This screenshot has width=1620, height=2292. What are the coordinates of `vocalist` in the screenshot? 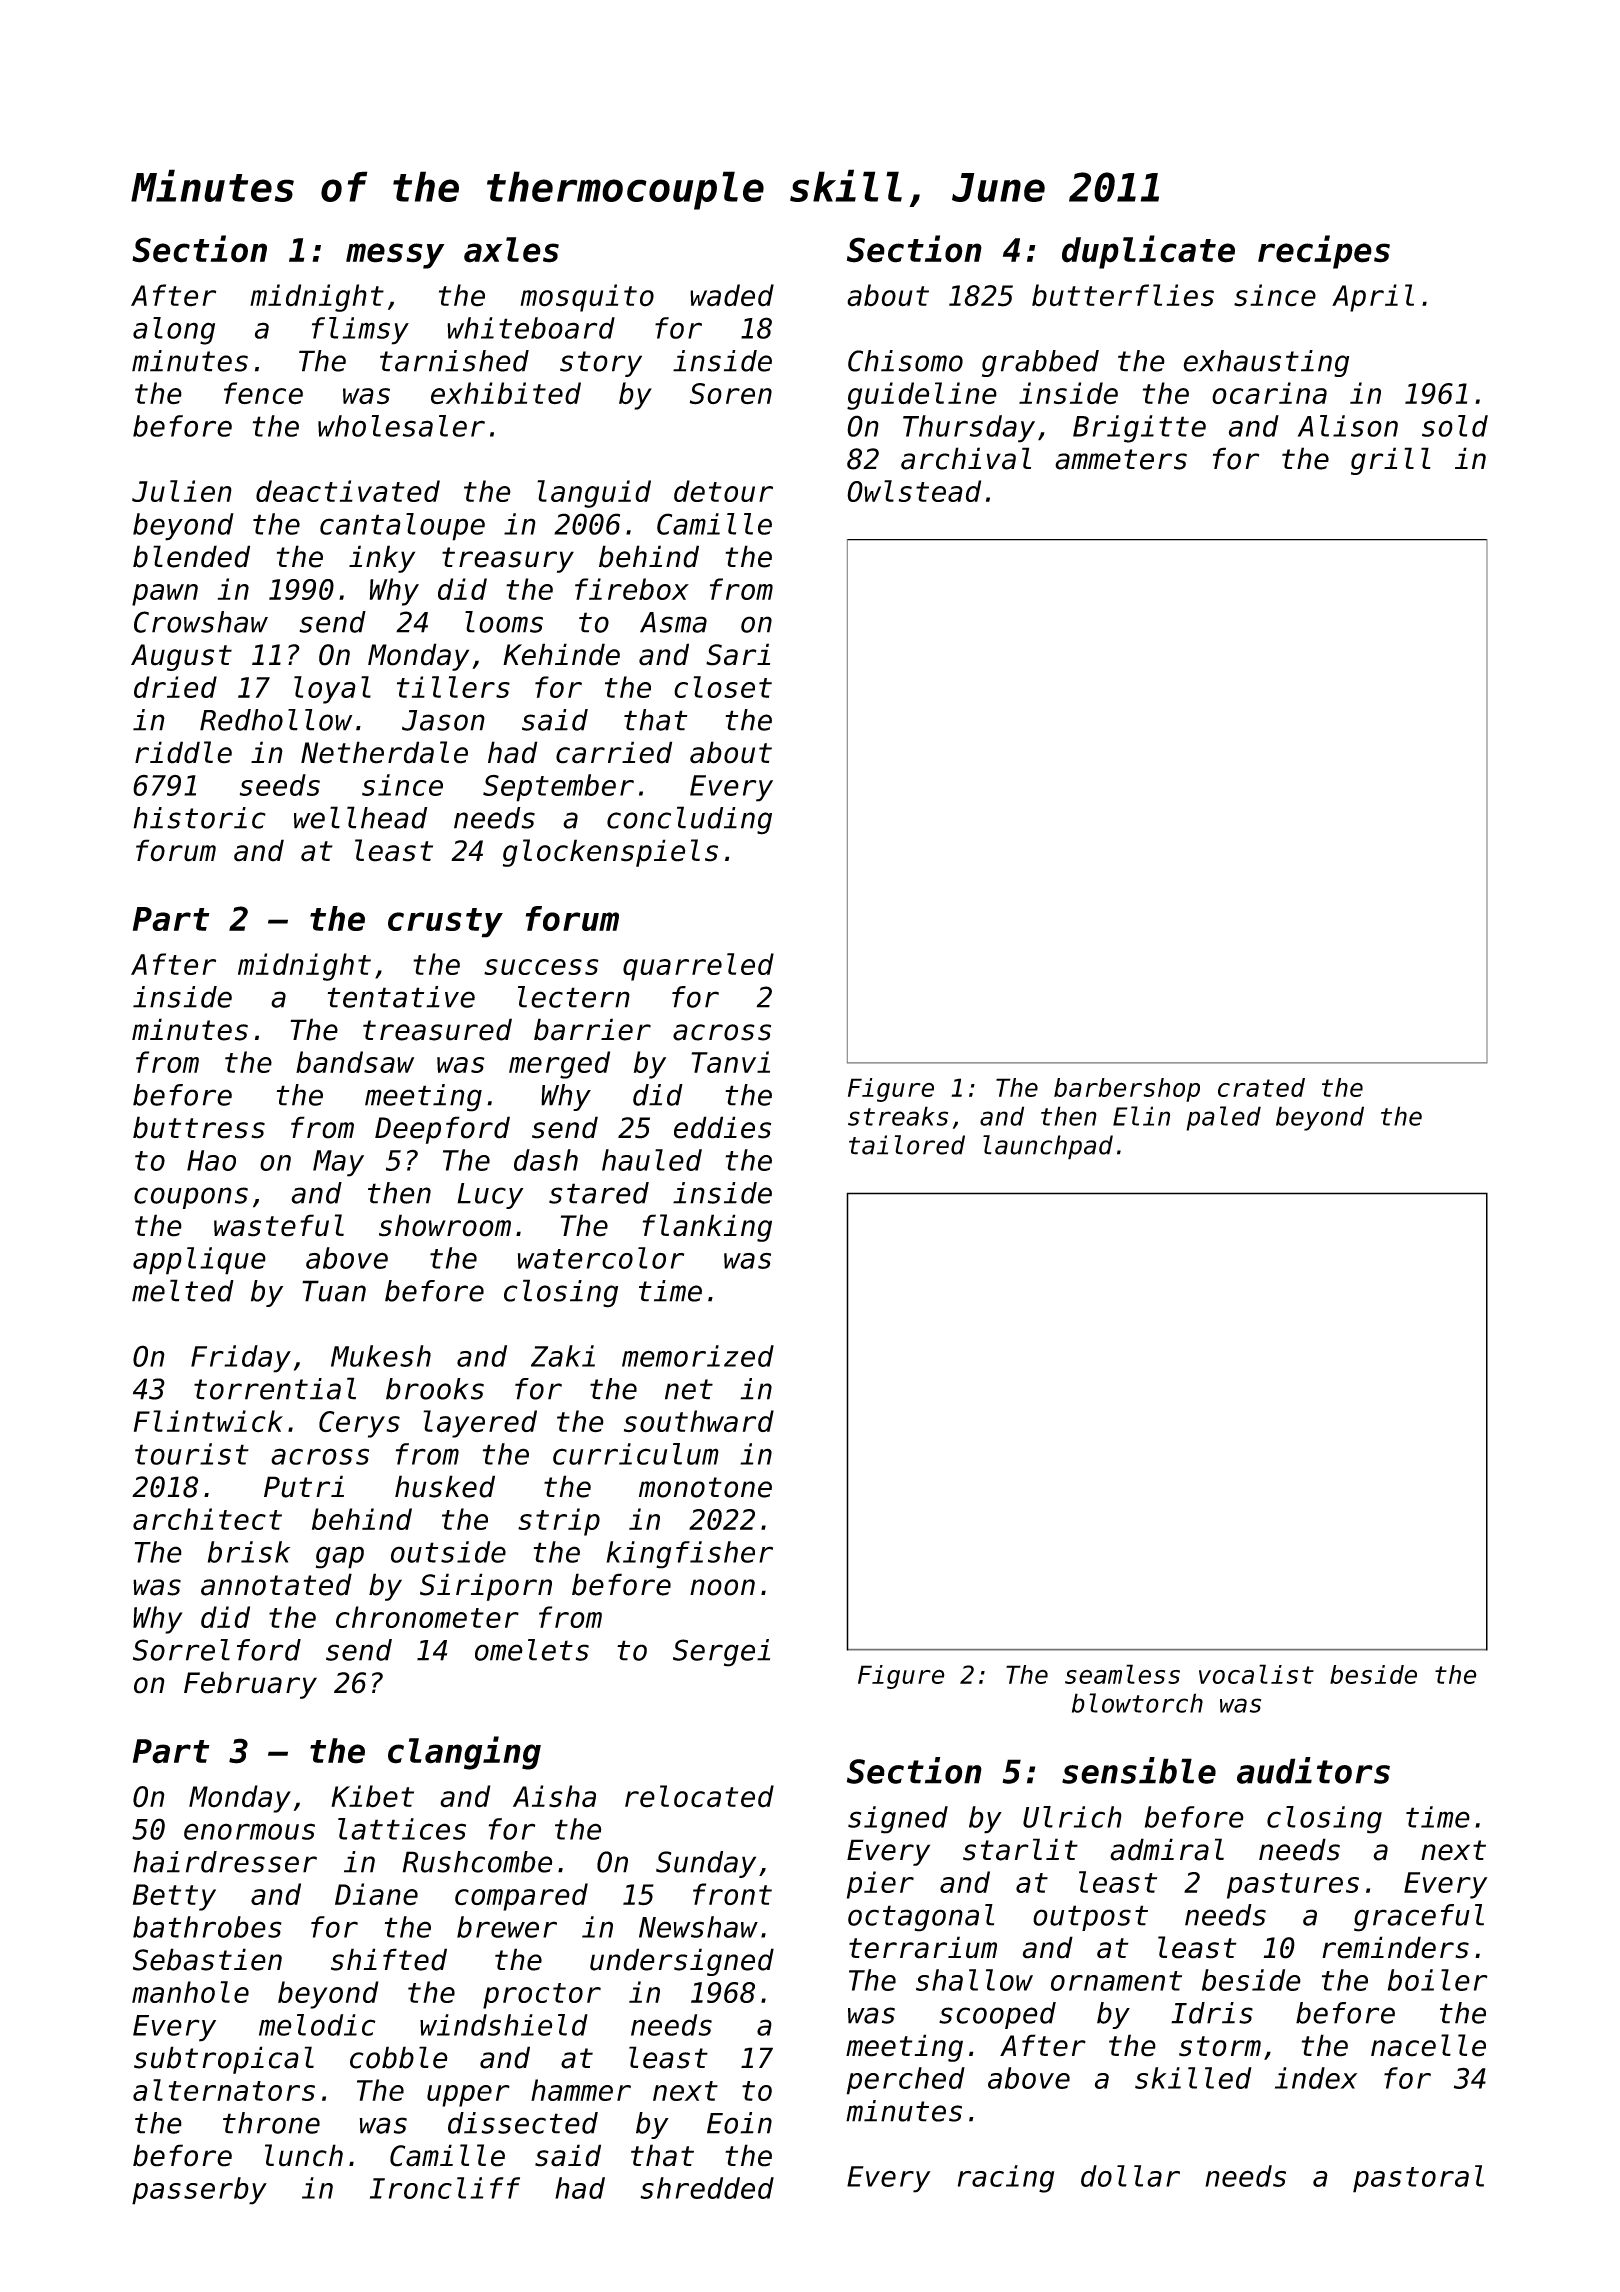 It's located at (1256, 1674).
